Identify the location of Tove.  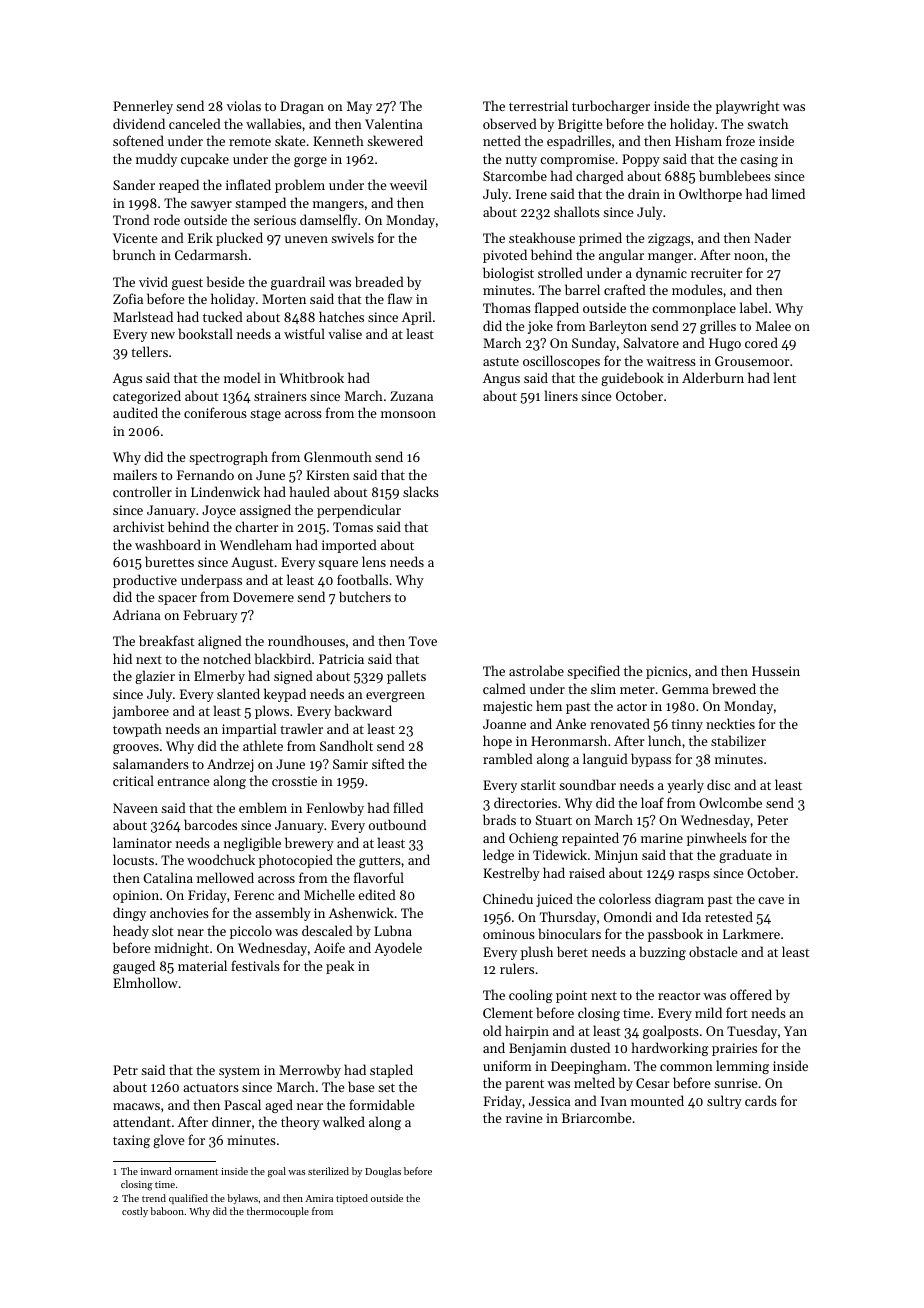
(423, 641).
